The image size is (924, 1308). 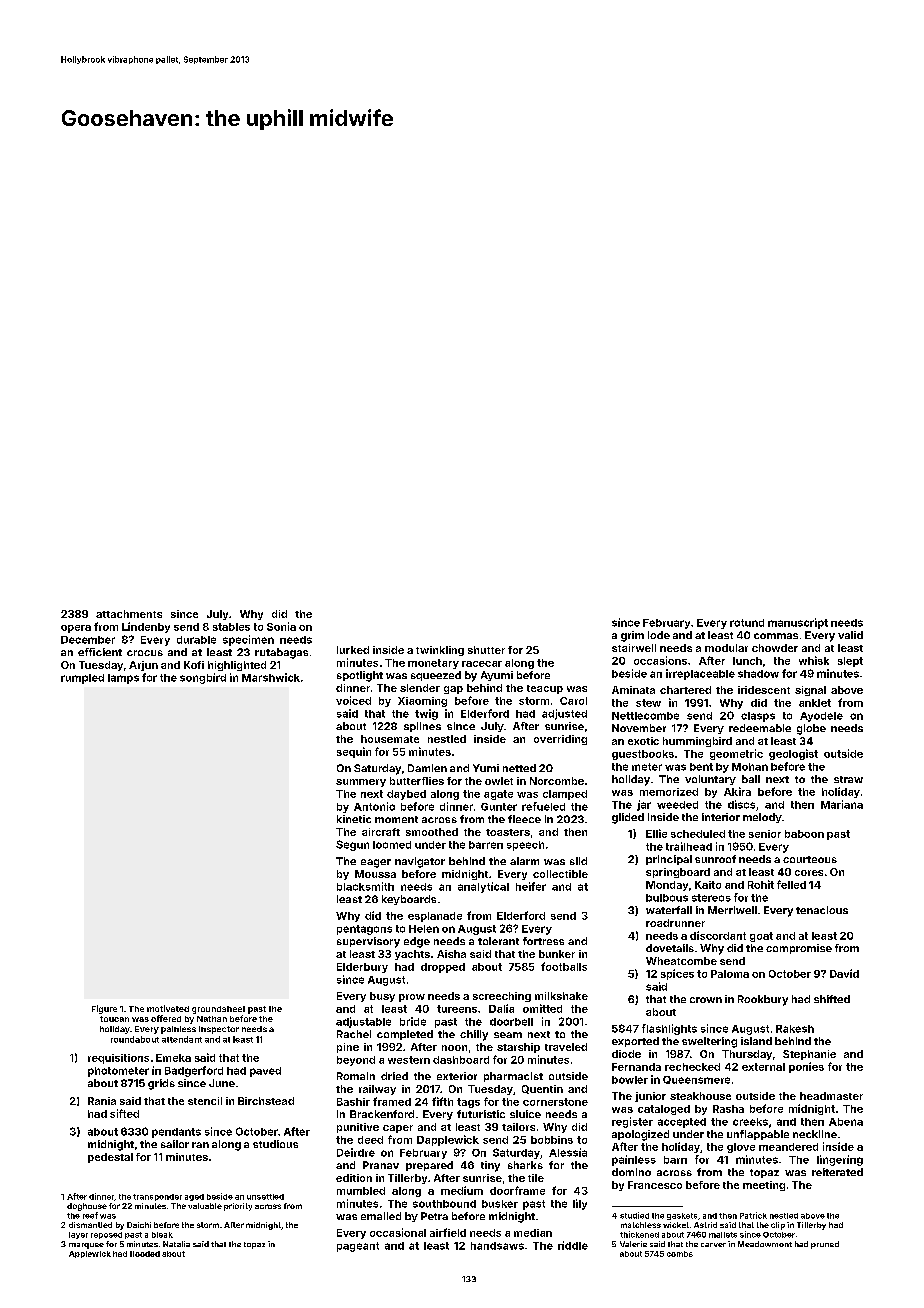 I want to click on baboon, so click(x=804, y=834).
